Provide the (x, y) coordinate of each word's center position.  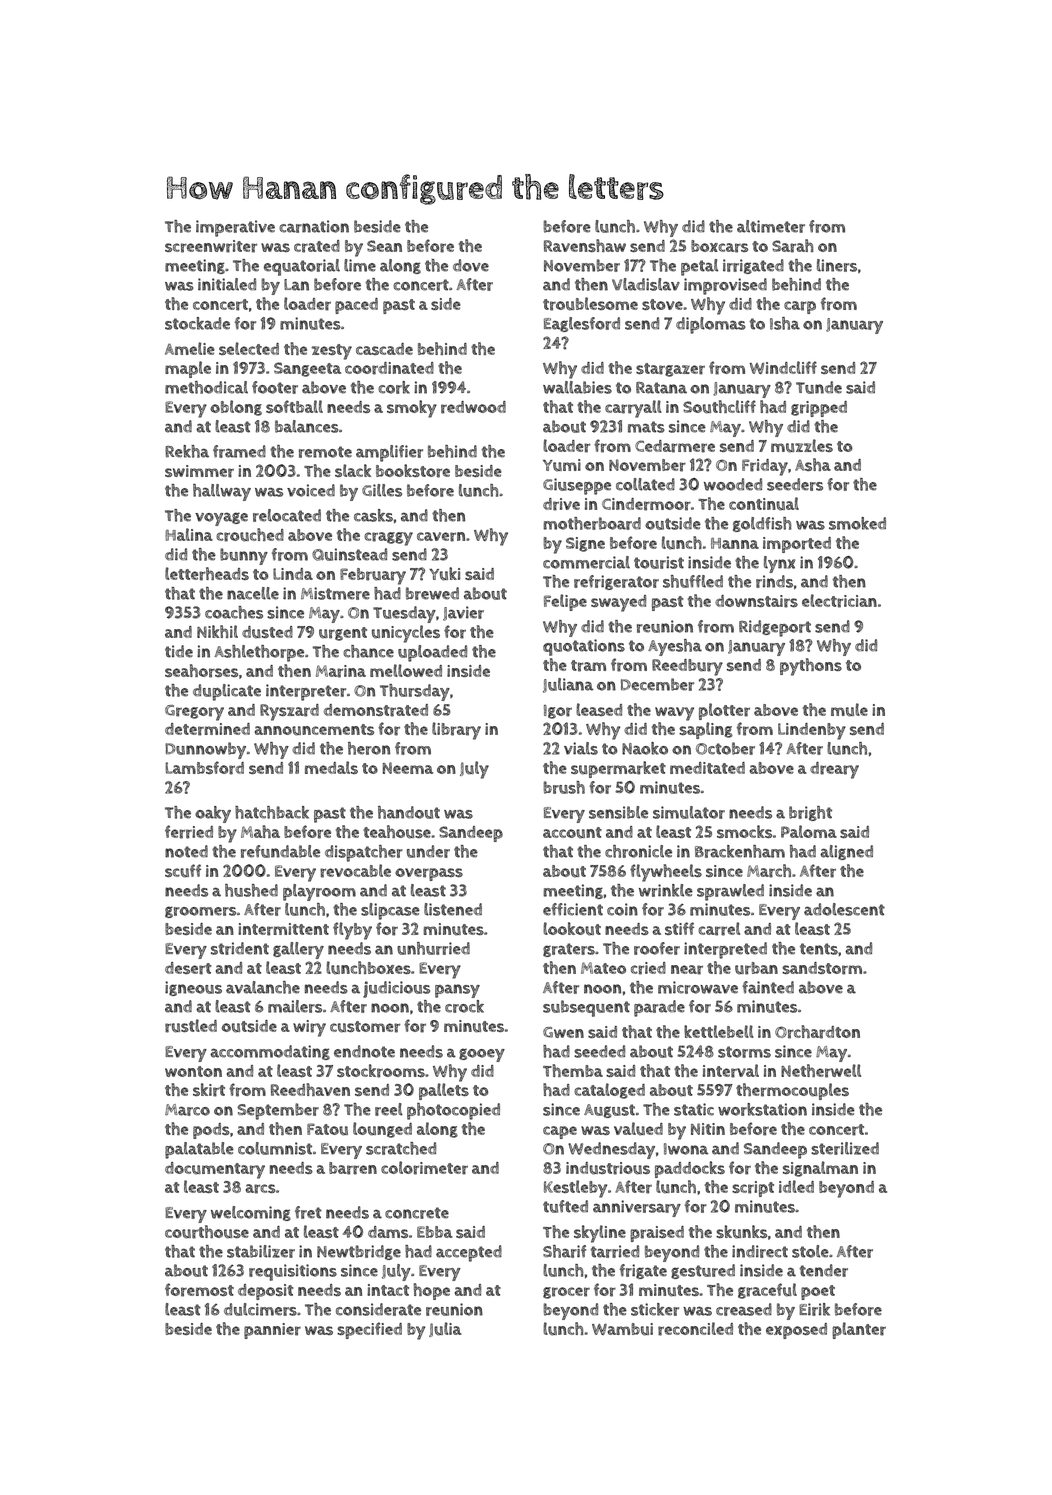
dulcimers (260, 1309)
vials (581, 748)
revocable (355, 871)
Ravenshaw (585, 245)
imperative (235, 228)
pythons (811, 667)
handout (409, 812)
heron (369, 748)
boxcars (719, 246)
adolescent (844, 909)
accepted (469, 1253)
